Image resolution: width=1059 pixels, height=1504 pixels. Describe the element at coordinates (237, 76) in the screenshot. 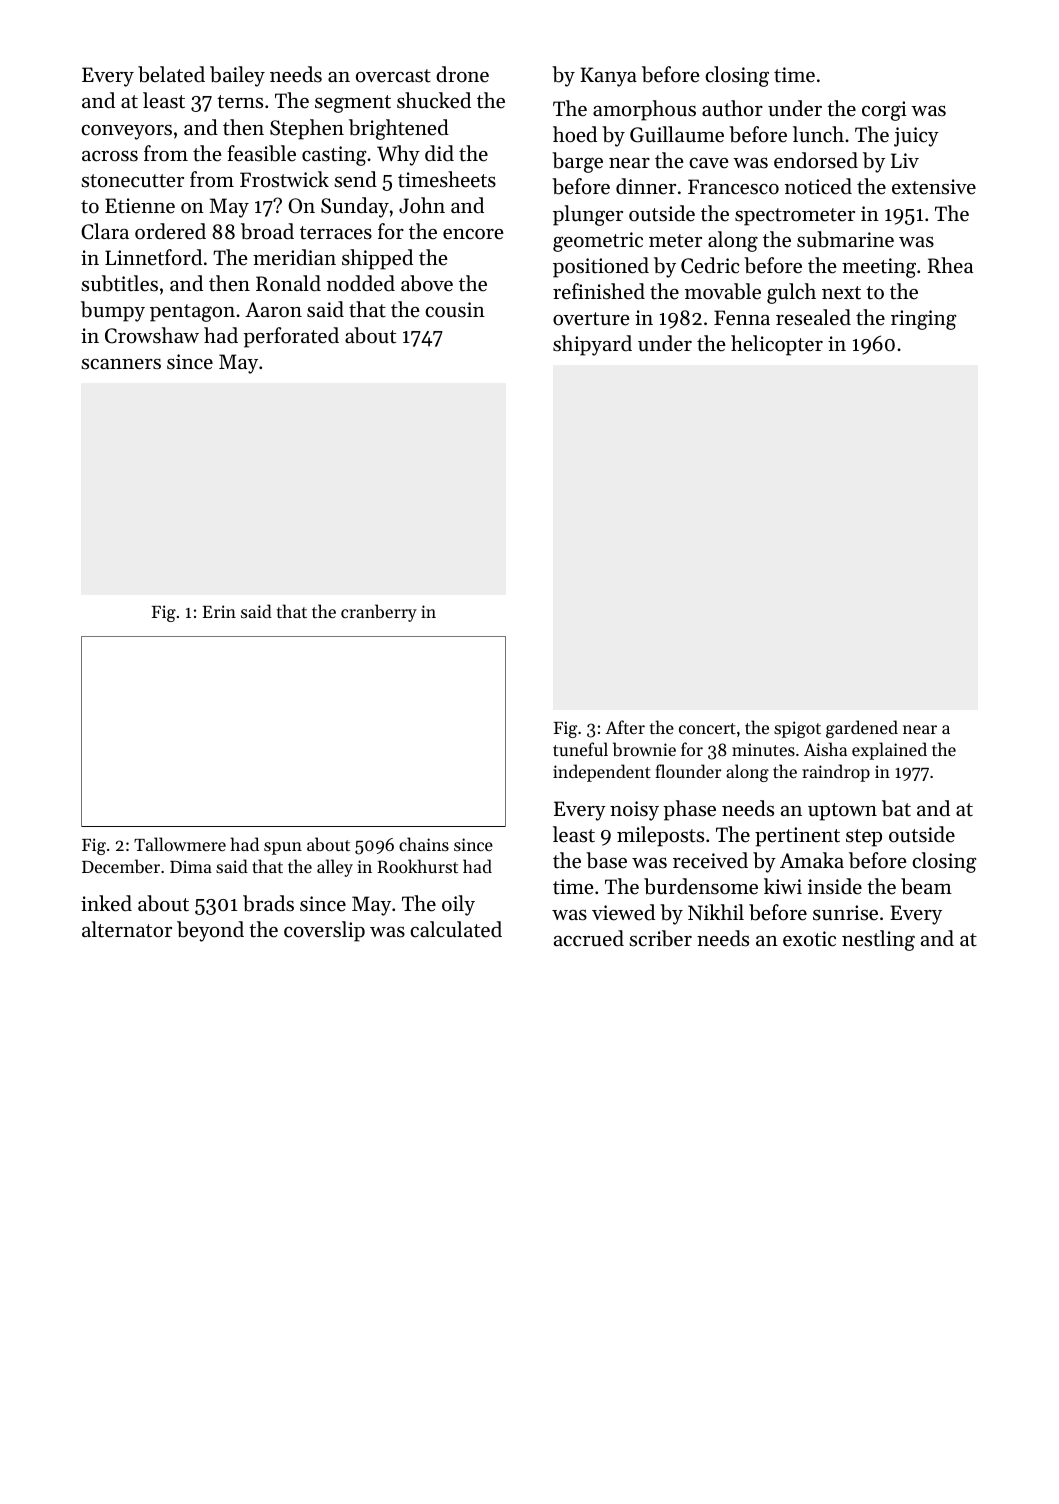

I see `bailey` at that location.
